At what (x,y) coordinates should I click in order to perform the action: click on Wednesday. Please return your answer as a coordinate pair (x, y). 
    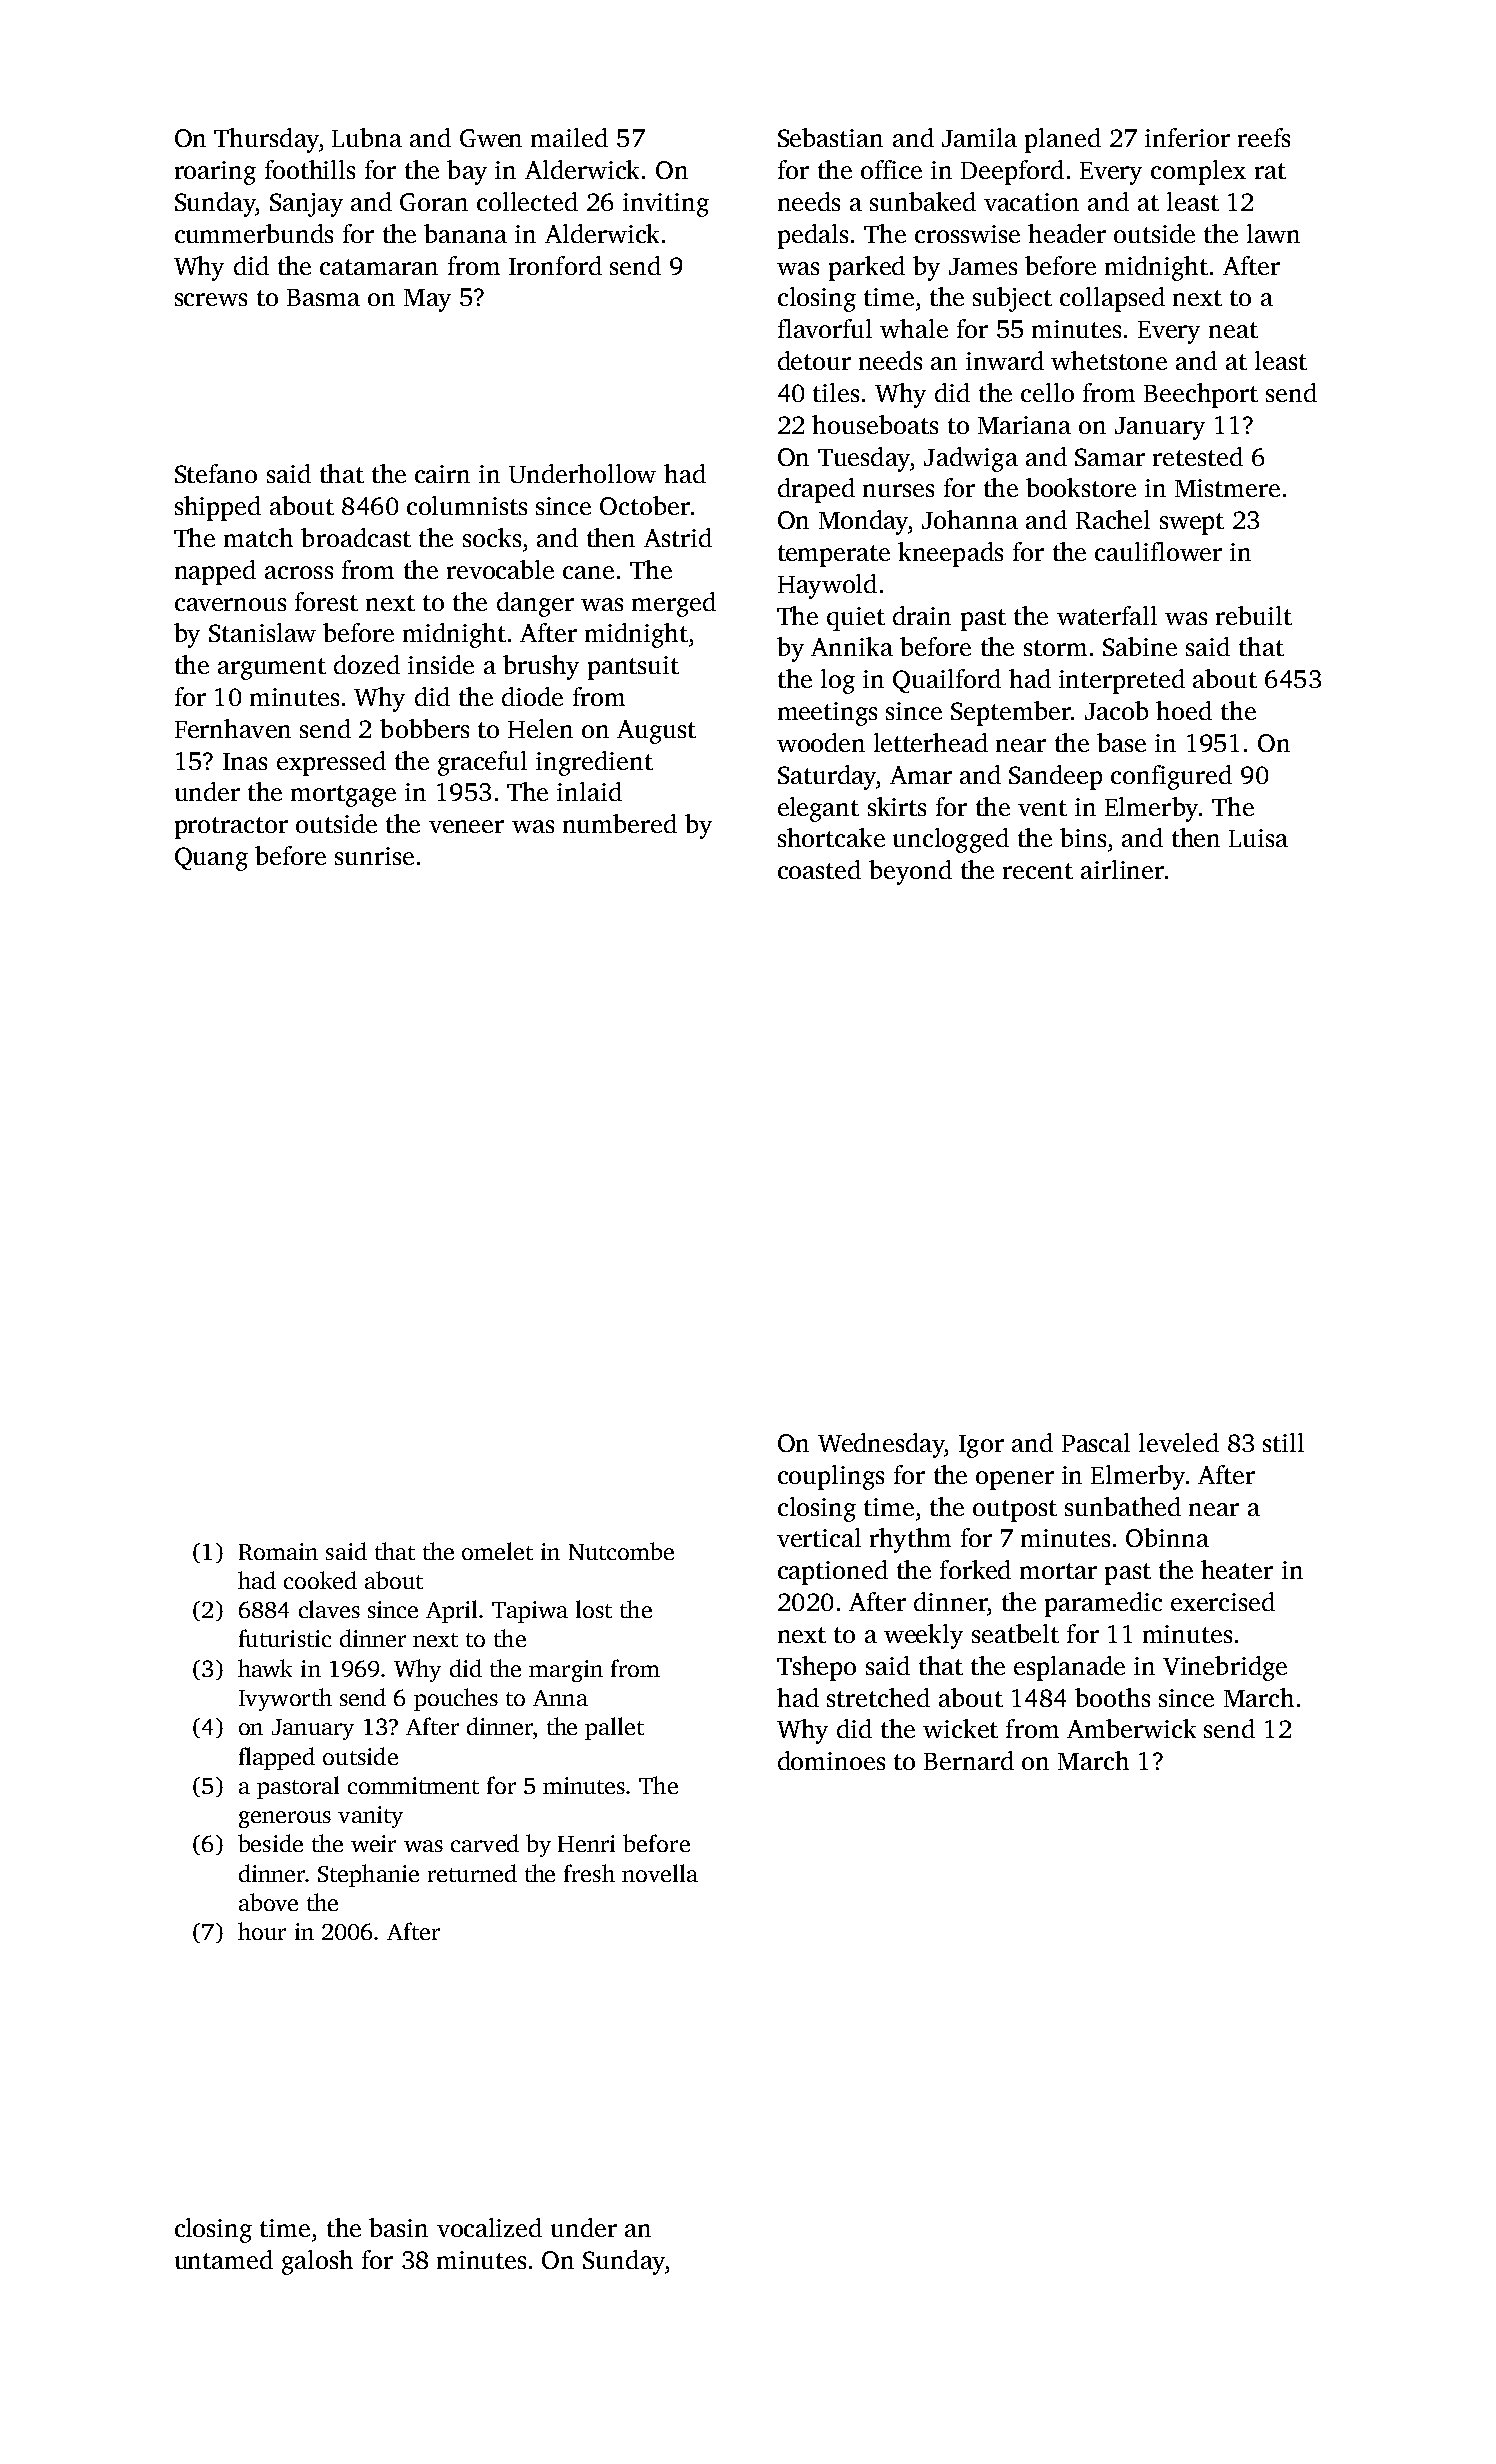
    Looking at the image, I should click on (881, 1445).
